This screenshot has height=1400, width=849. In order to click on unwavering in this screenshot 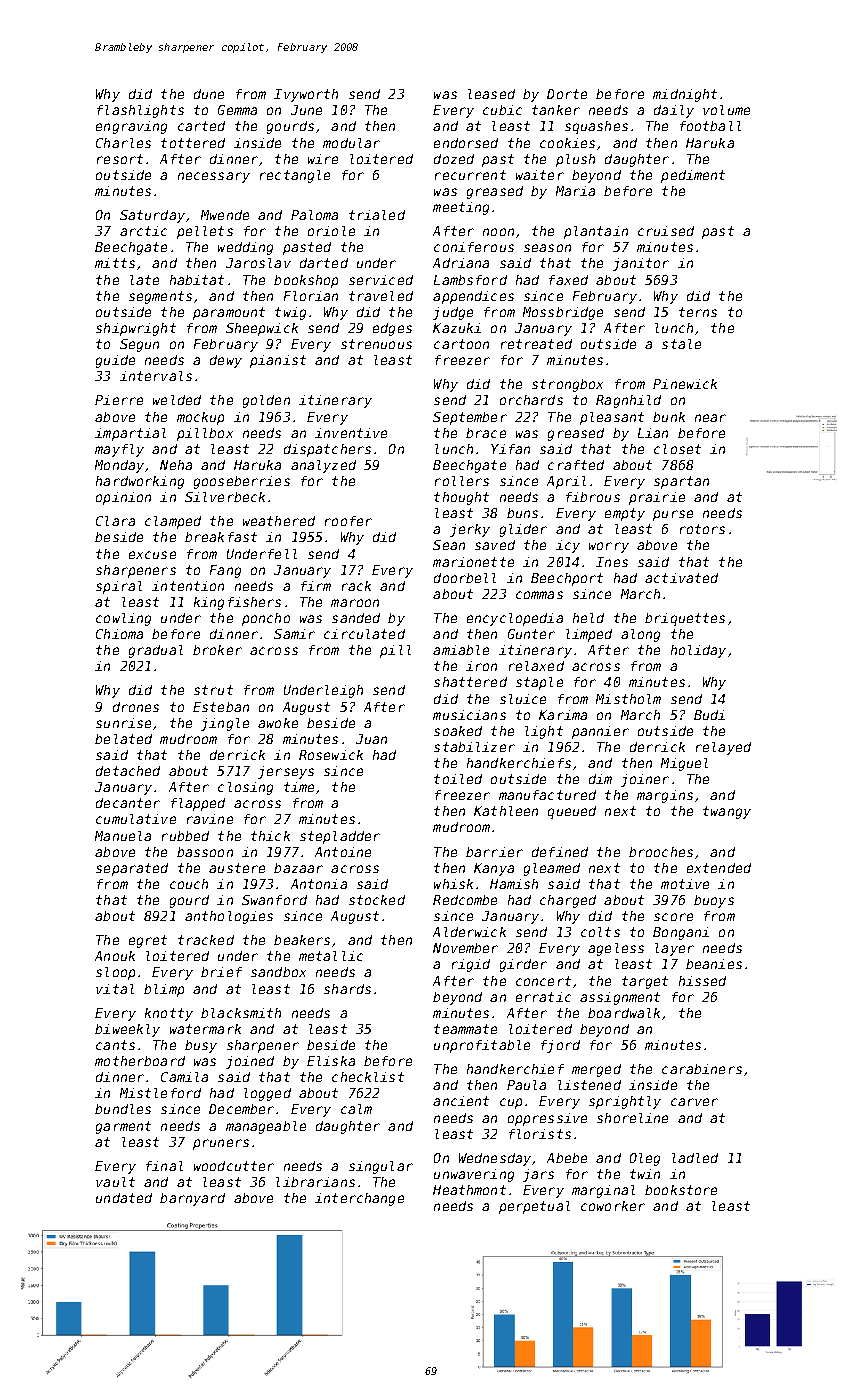, I will do `click(474, 1175)`.
